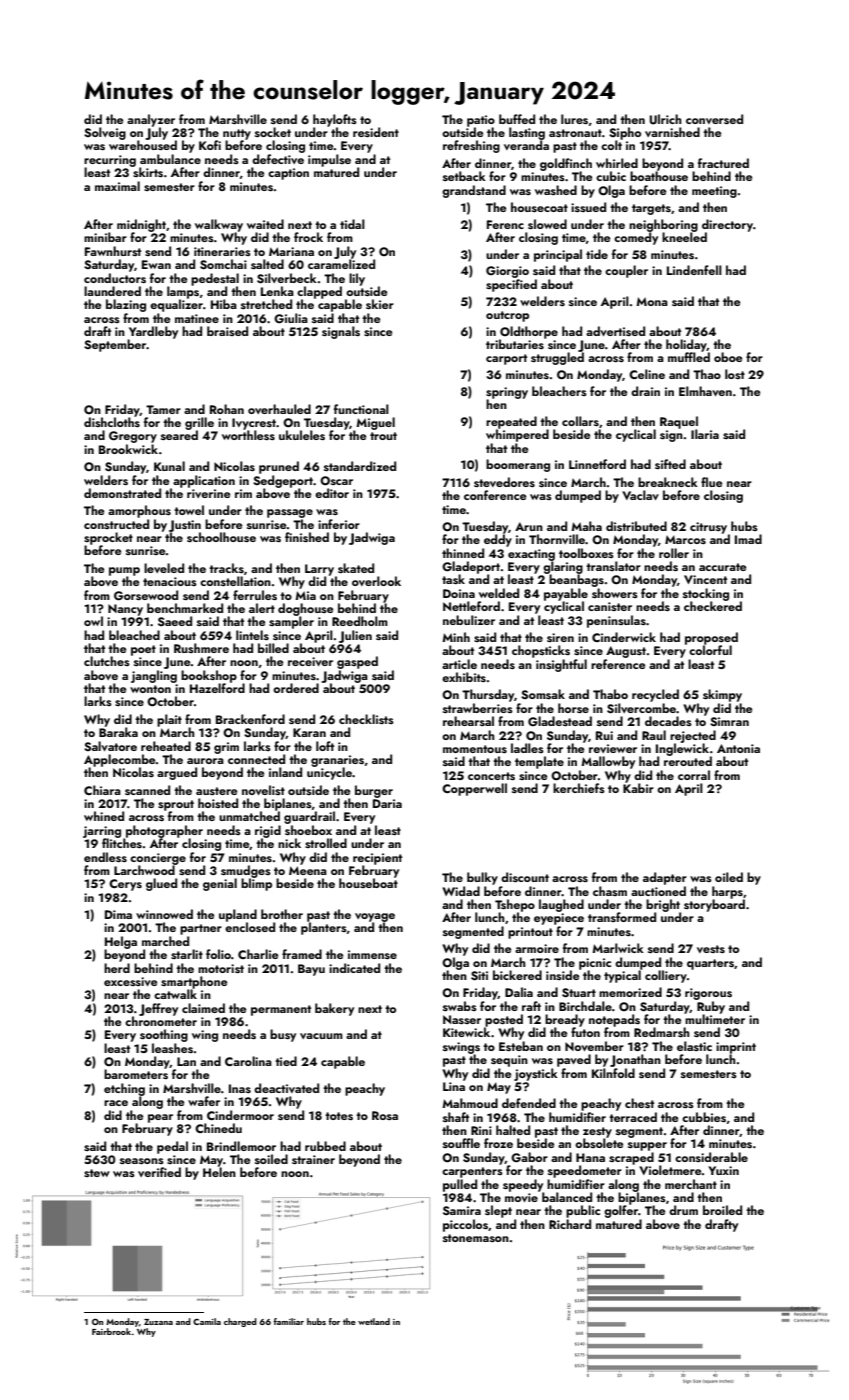 The height and width of the screenshot is (1400, 849). Describe the element at coordinates (324, 928) in the screenshot. I see `planters` at that location.
